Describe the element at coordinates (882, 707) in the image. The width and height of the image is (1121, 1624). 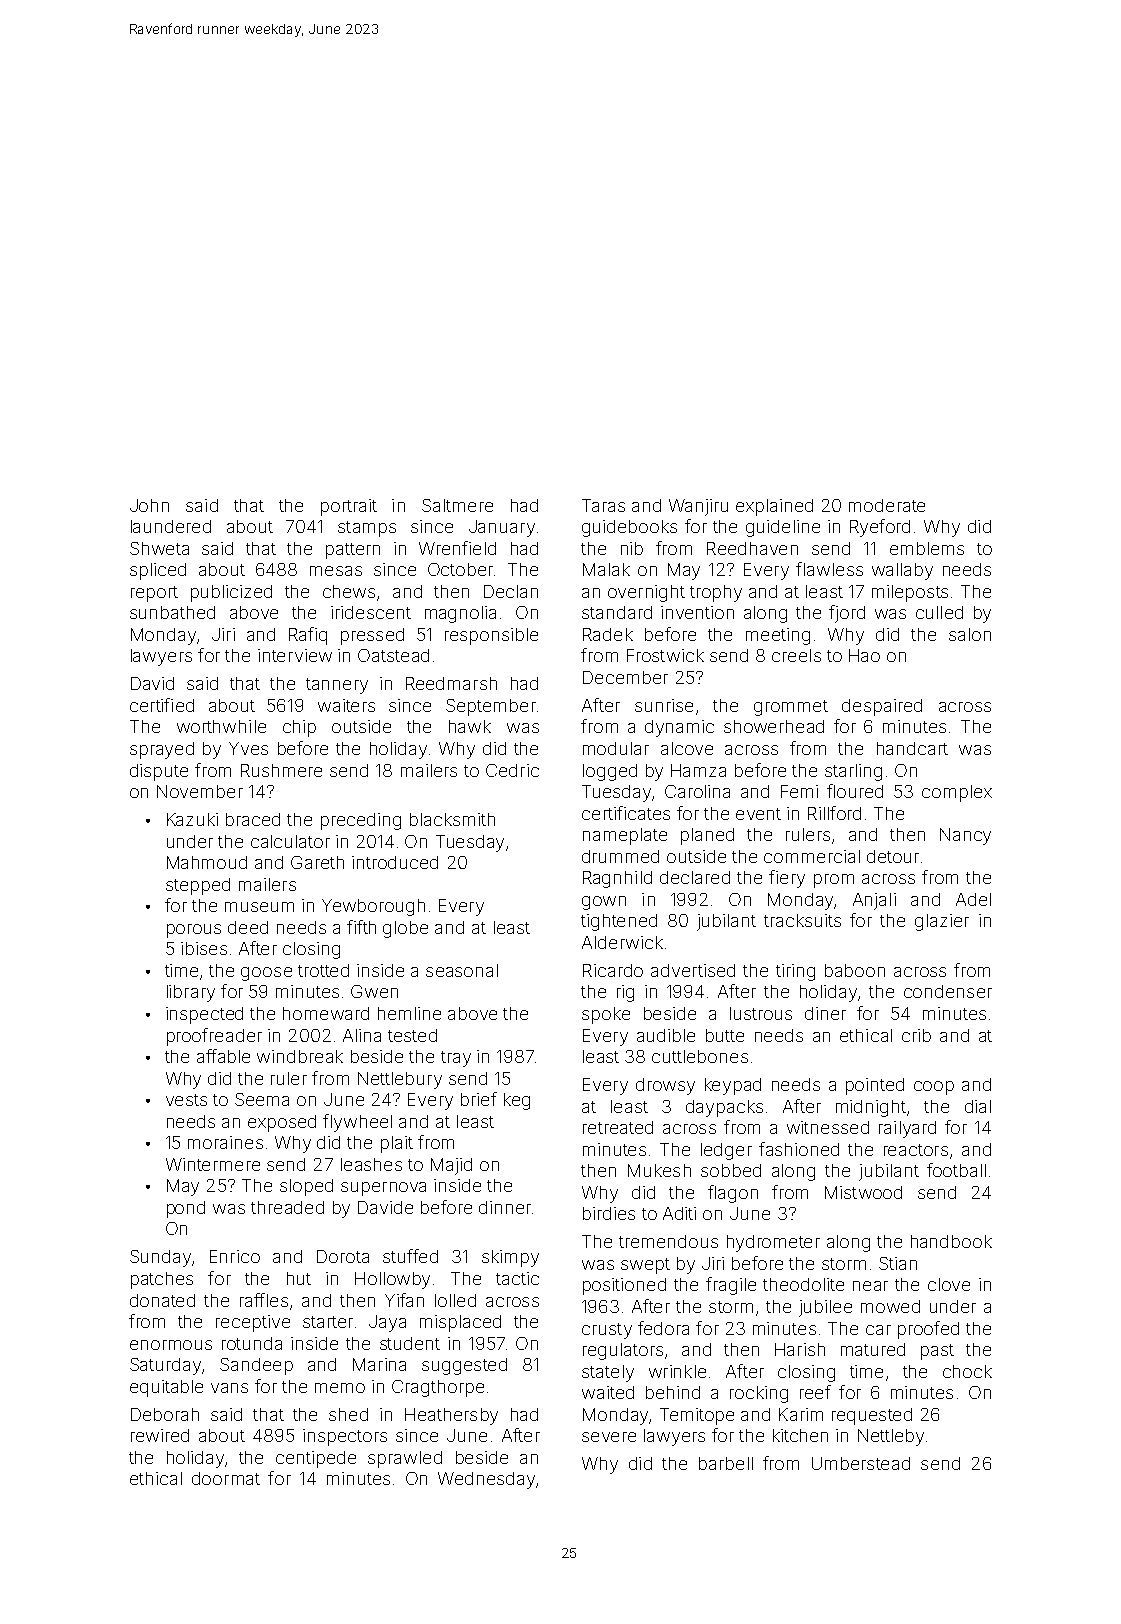
I see `despaired` at that location.
